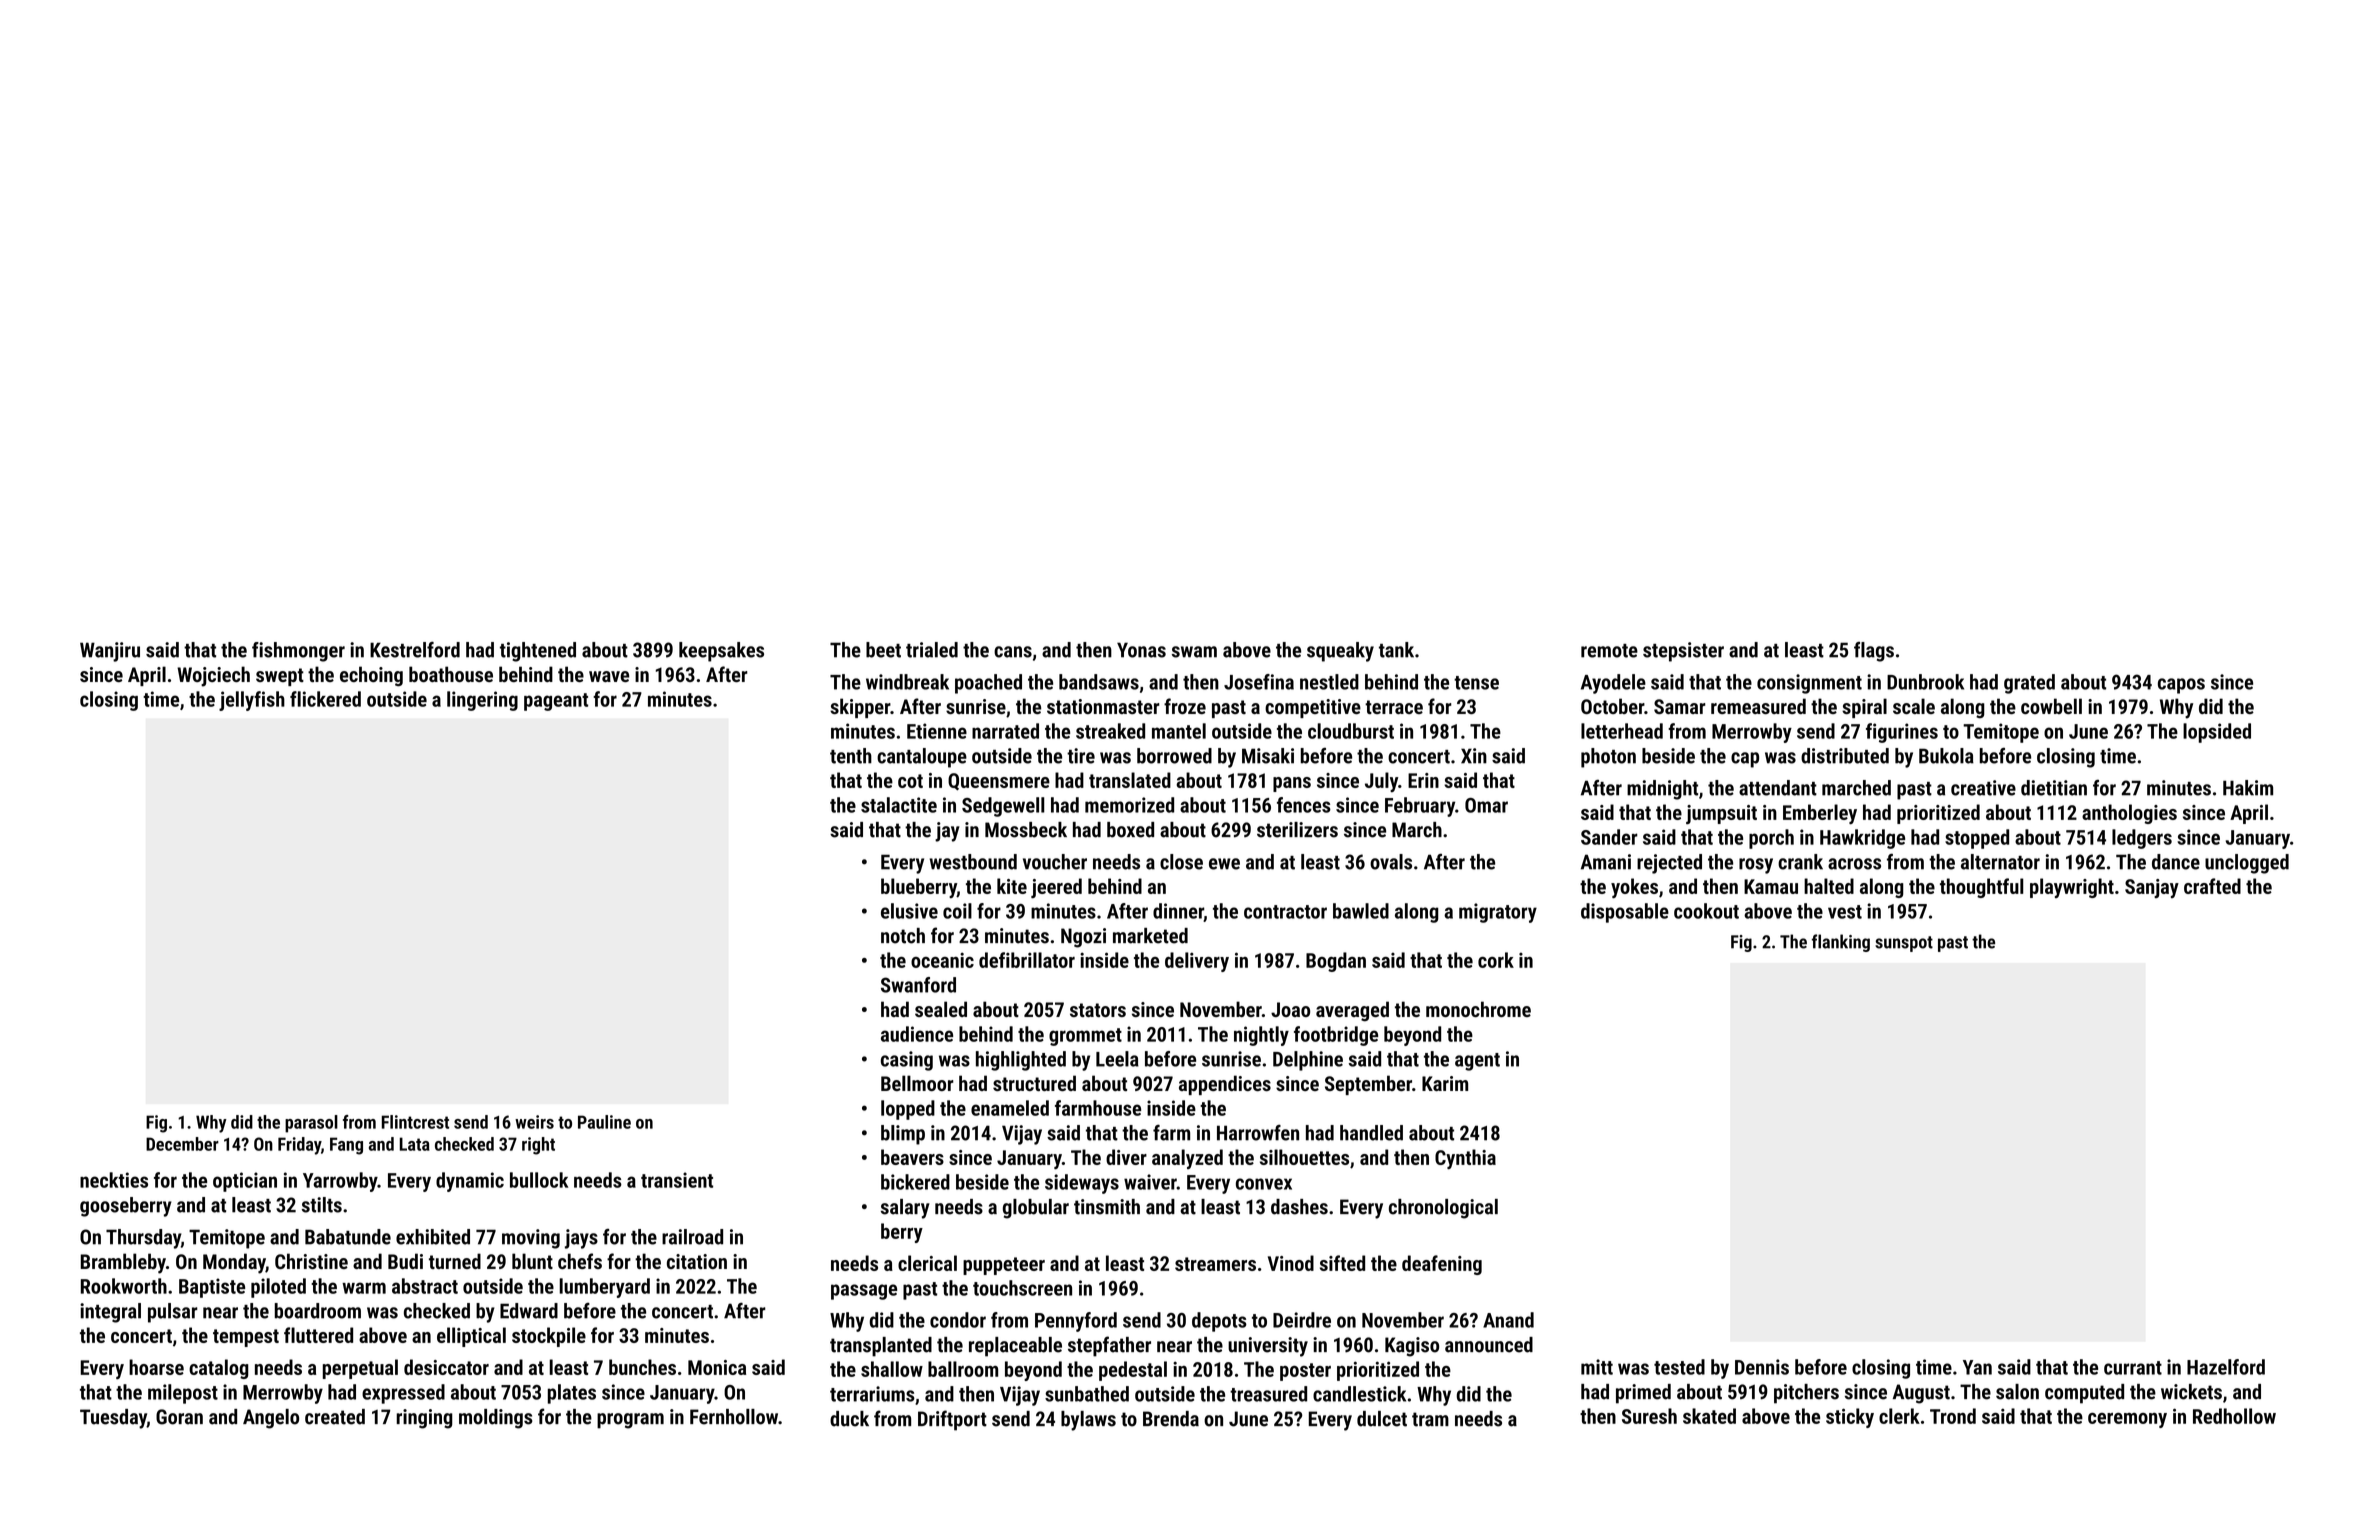 The height and width of the screenshot is (1536, 2375). Describe the element at coordinates (1088, 1421) in the screenshot. I see `bylaws` at that location.
